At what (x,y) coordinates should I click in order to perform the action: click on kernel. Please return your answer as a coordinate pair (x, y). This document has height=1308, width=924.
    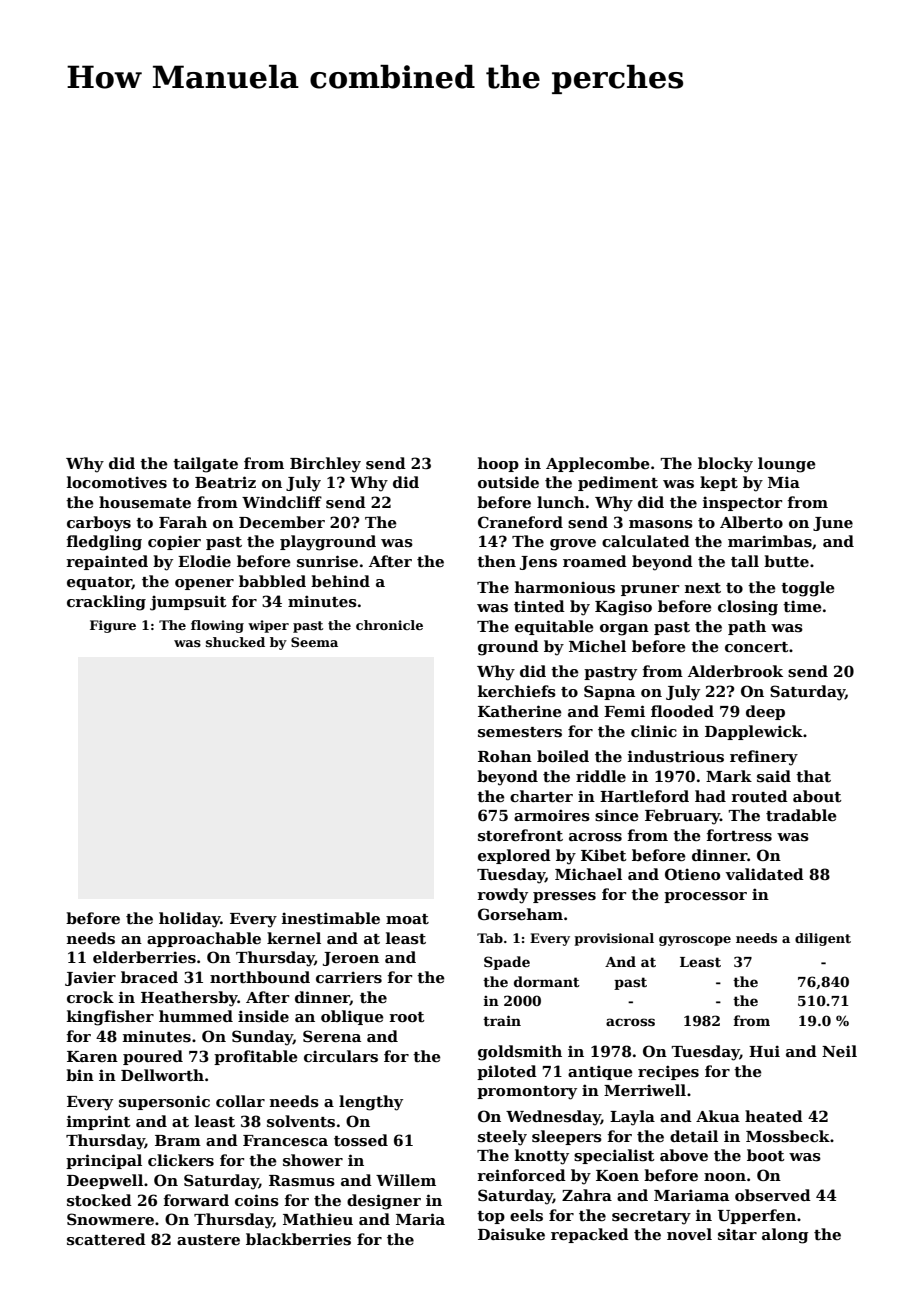
    Looking at the image, I should click on (294, 938).
